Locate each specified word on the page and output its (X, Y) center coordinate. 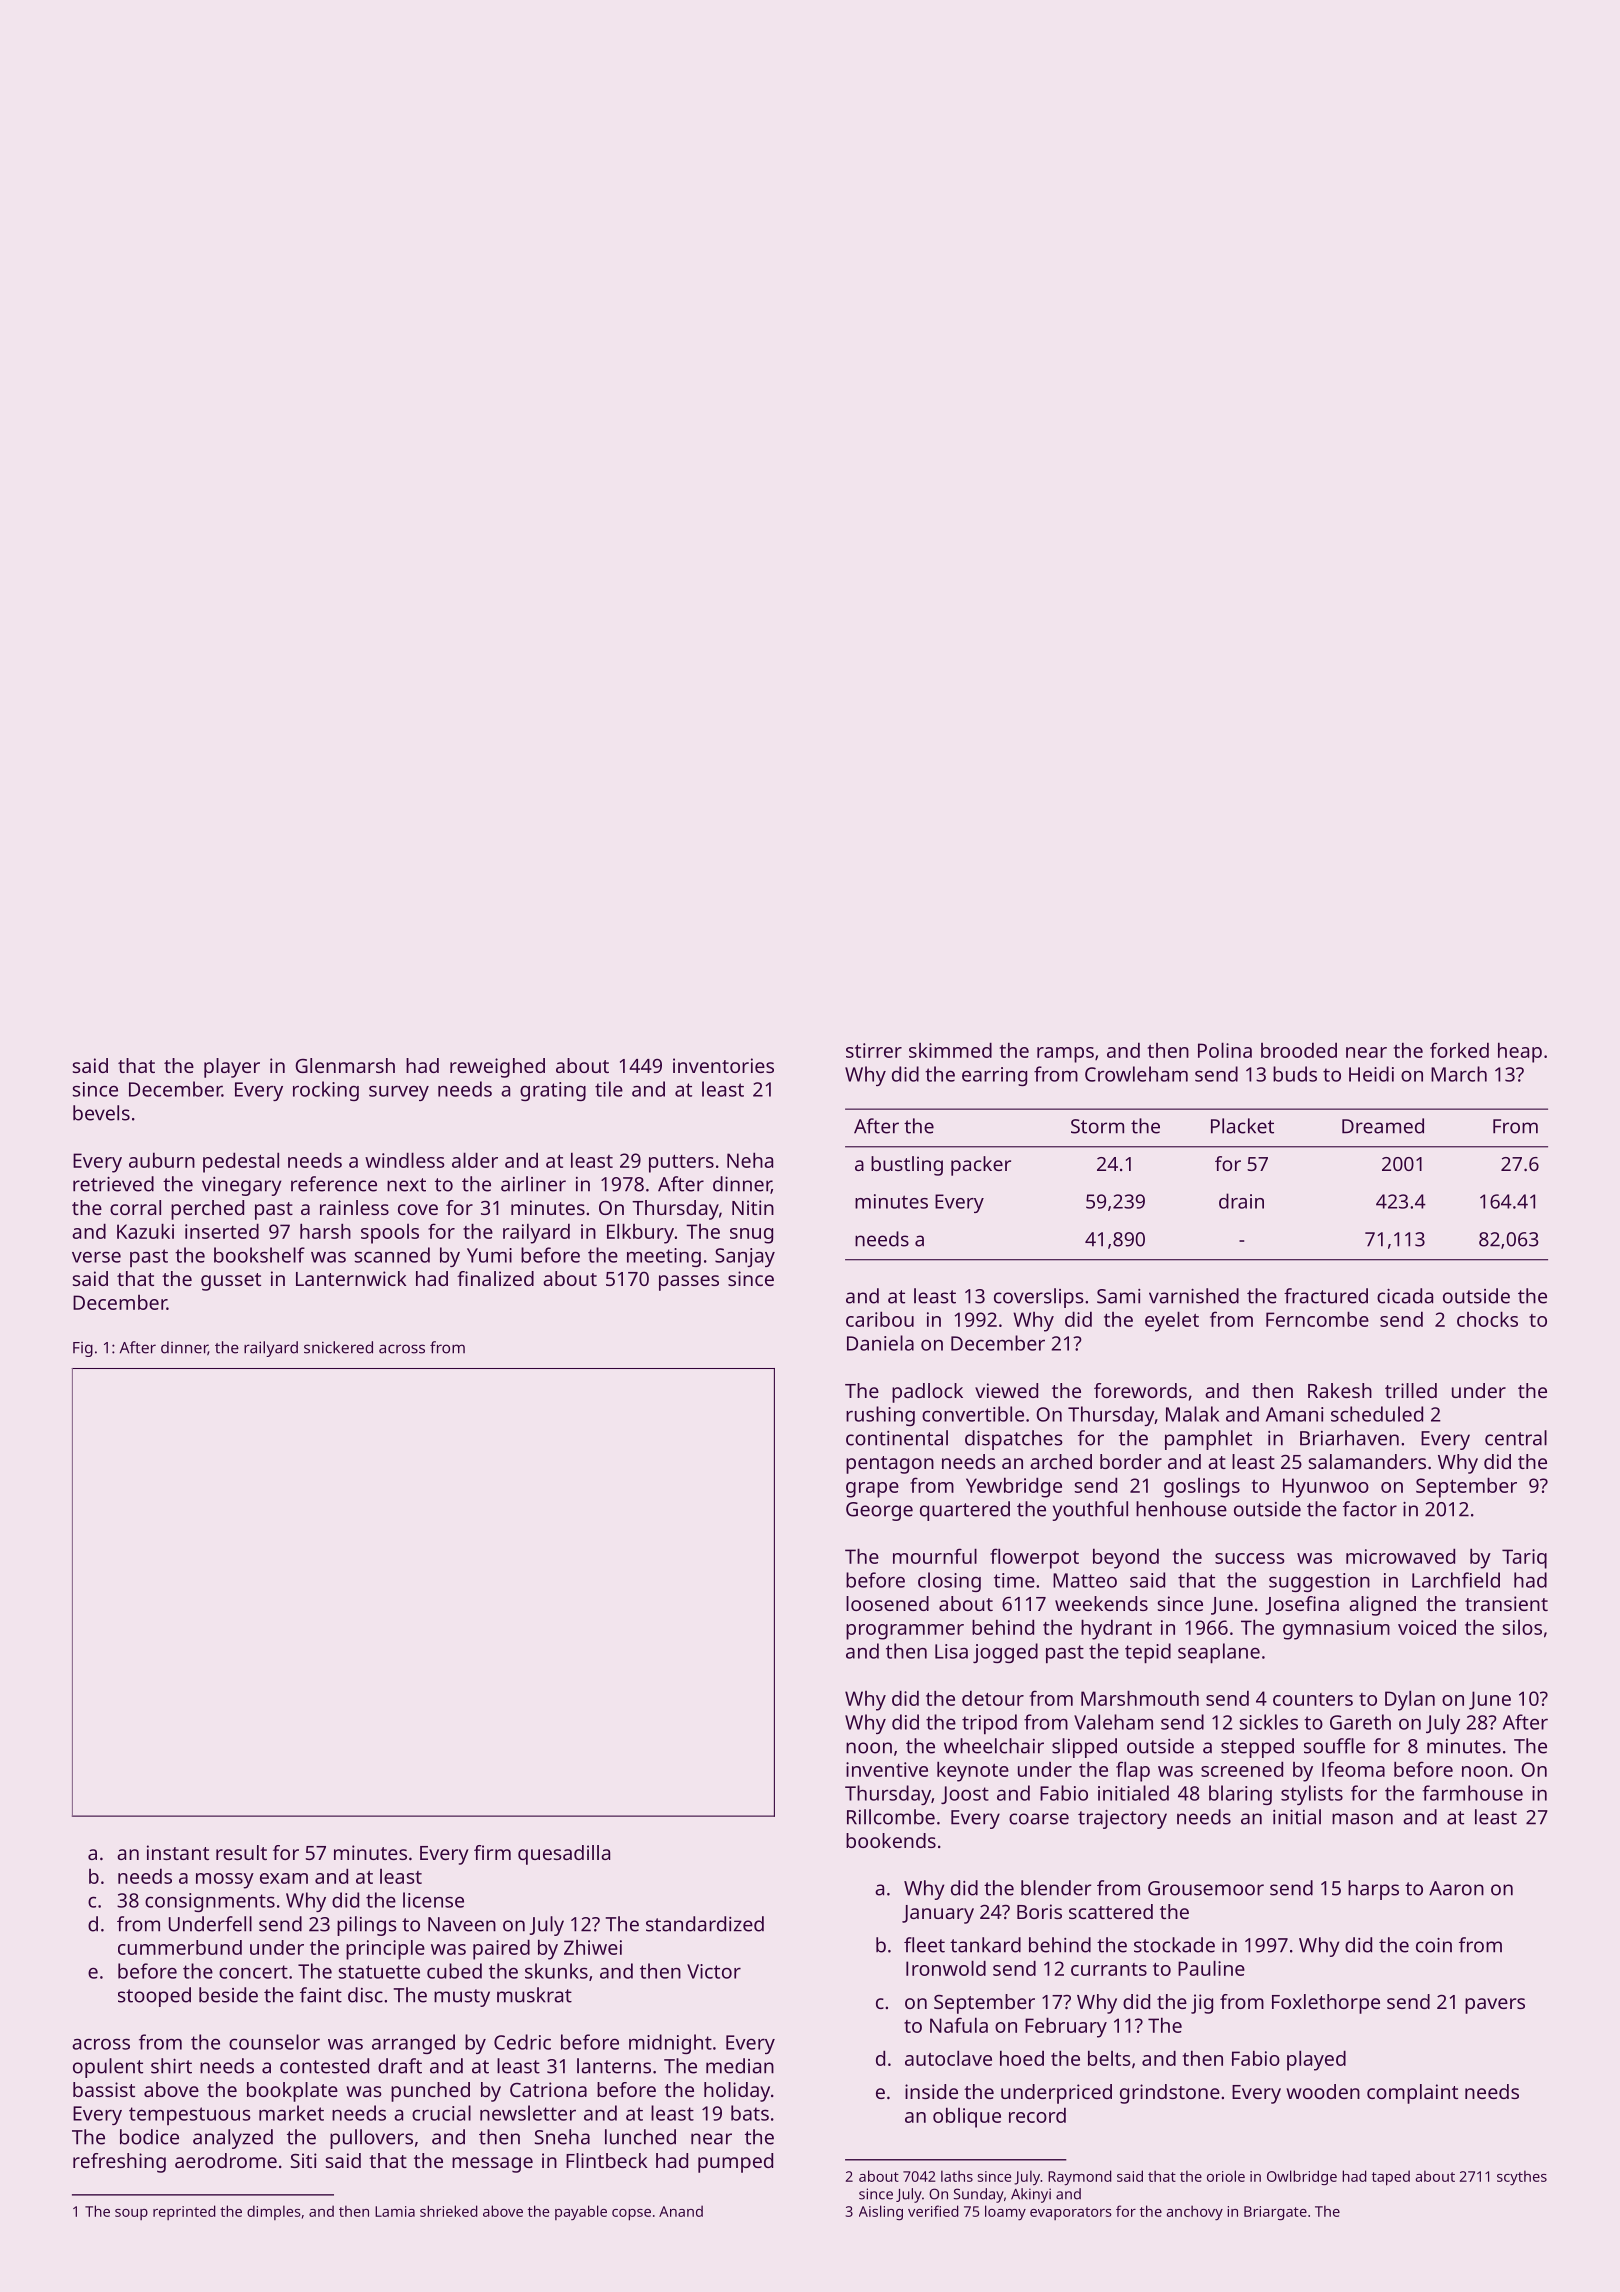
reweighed (497, 1068)
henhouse (1181, 1509)
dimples (274, 2212)
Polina (1225, 1050)
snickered (338, 1347)
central (1516, 1438)
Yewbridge (1014, 1487)
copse (631, 2215)
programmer (905, 1632)
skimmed (950, 1050)
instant (178, 1852)
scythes (1522, 2177)
